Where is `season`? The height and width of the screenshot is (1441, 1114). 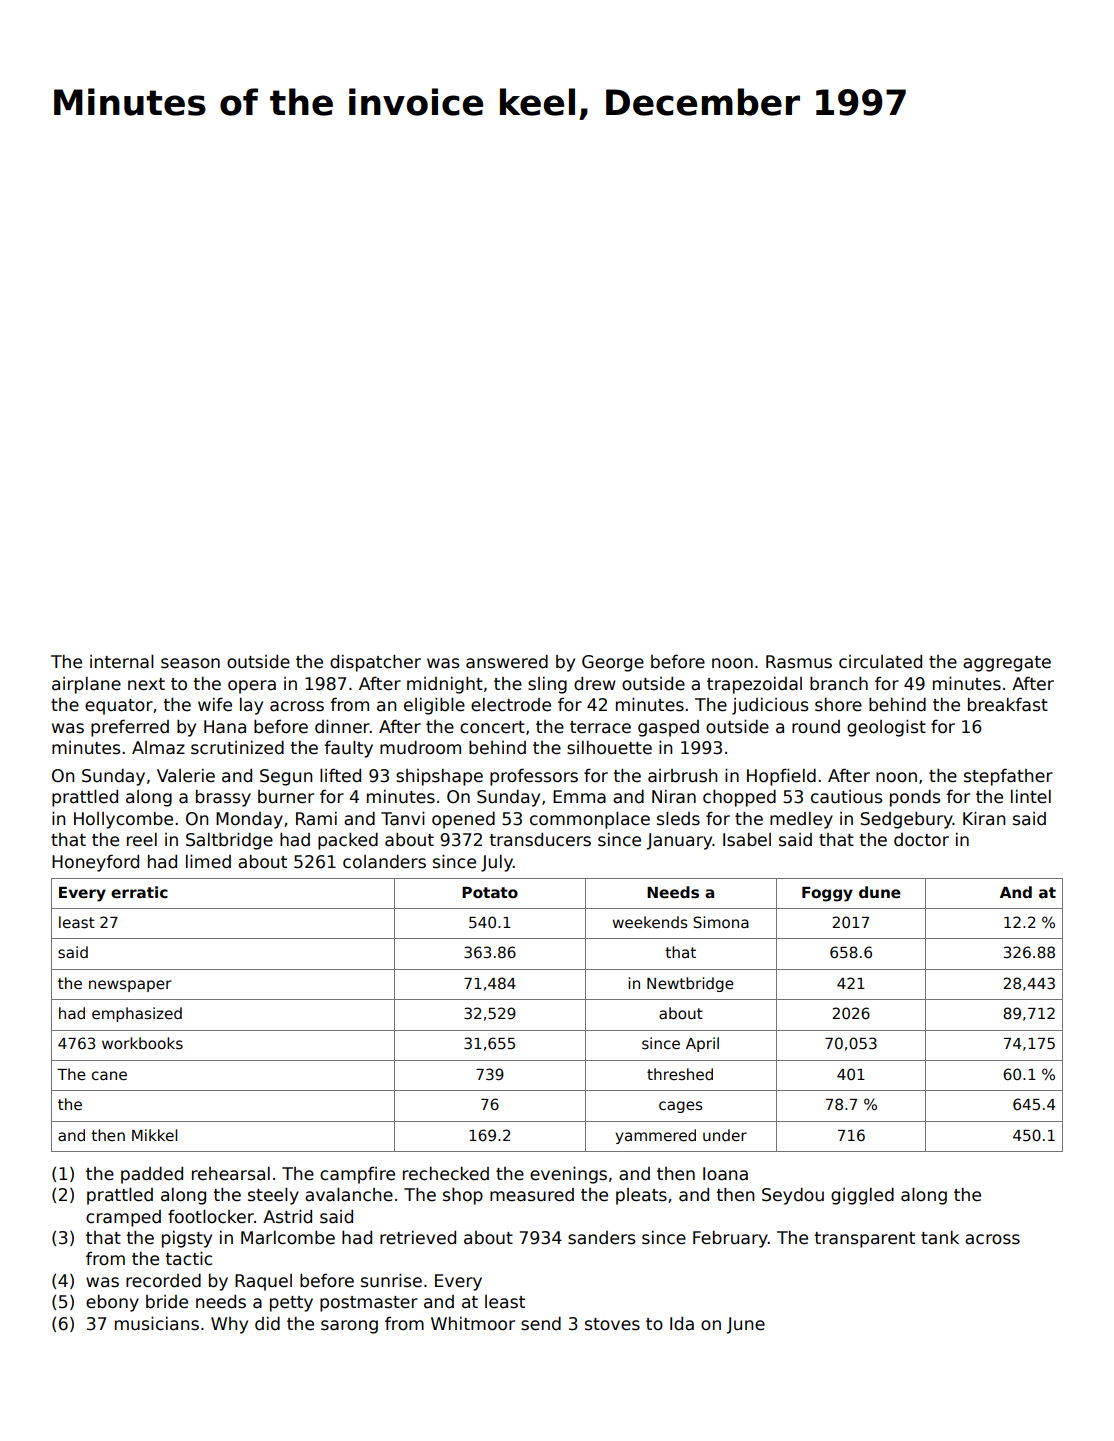
season is located at coordinates (190, 663).
